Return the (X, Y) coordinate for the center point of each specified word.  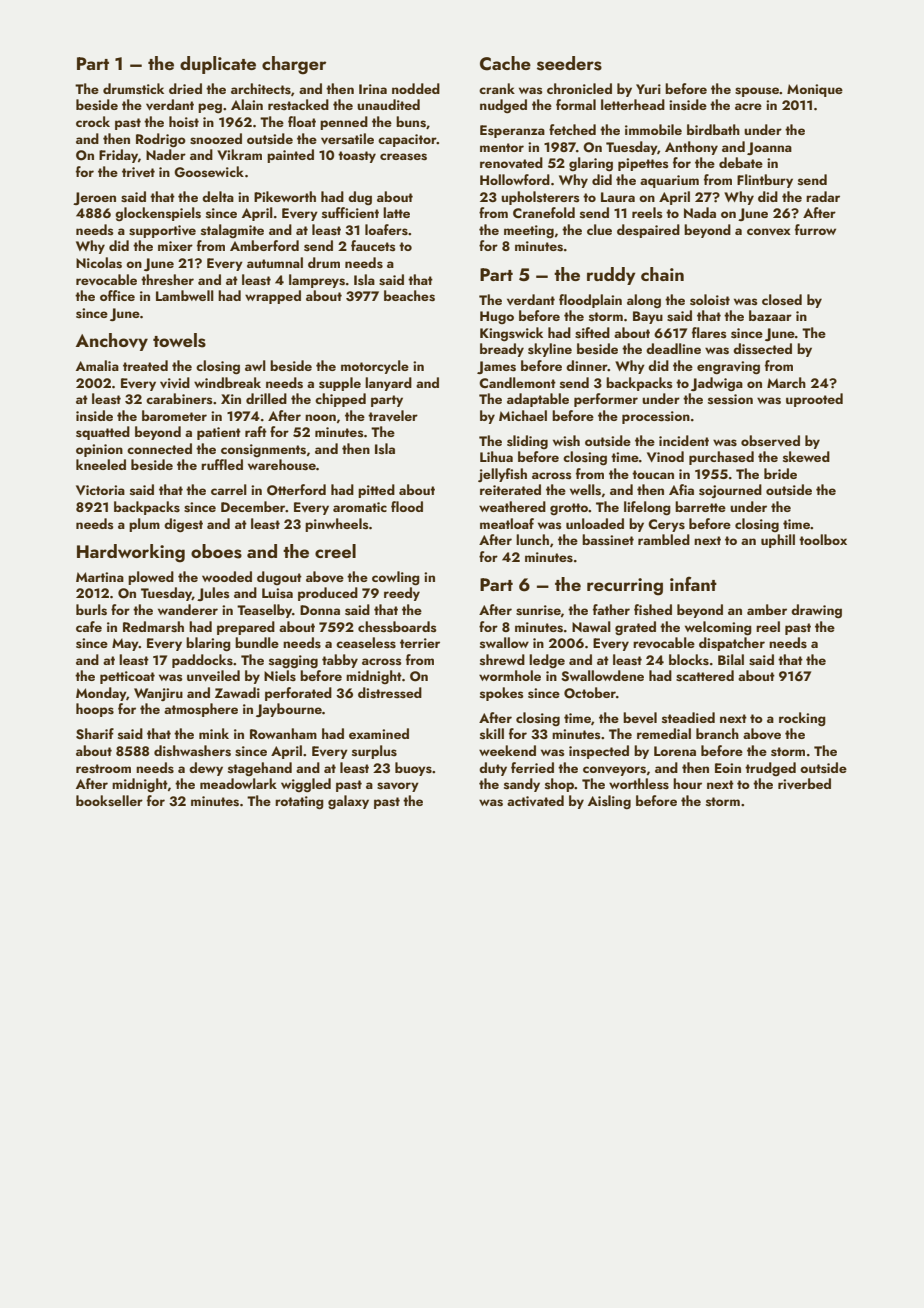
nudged (503, 106)
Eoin (728, 768)
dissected (762, 349)
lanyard (388, 384)
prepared (246, 628)
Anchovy (112, 342)
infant (693, 583)
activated (535, 800)
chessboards (397, 627)
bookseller (109, 801)
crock (93, 121)
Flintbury (765, 181)
